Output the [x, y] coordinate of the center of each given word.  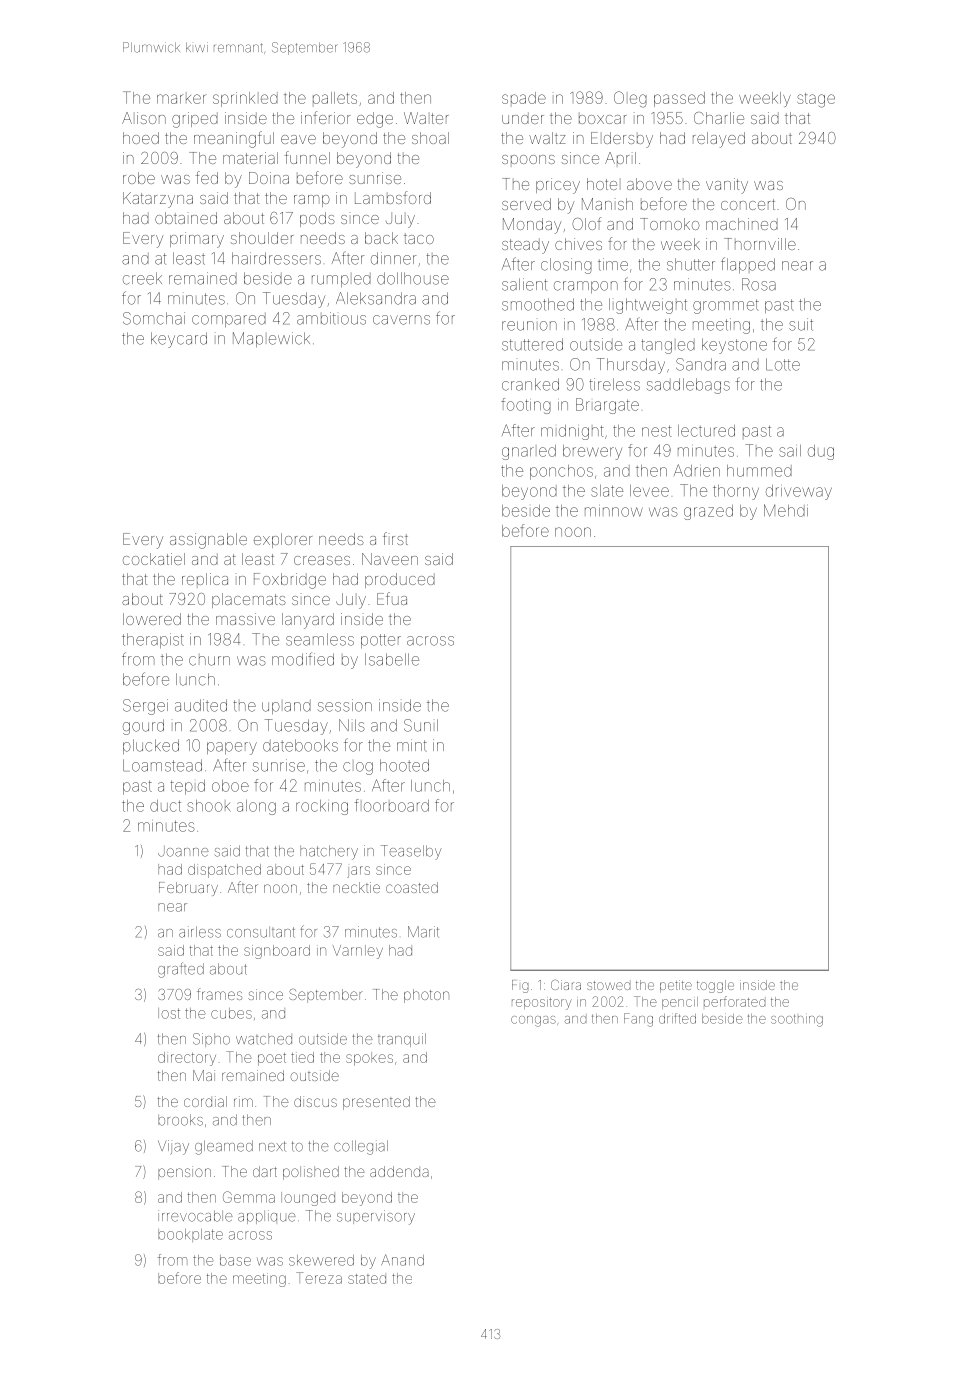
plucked [151, 746]
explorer [283, 540]
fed [207, 177]
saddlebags [688, 386]
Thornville [760, 244]
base [235, 1260]
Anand [402, 1260]
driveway [799, 492]
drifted [677, 1018]
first [395, 538]
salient [524, 284]
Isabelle [392, 659]
